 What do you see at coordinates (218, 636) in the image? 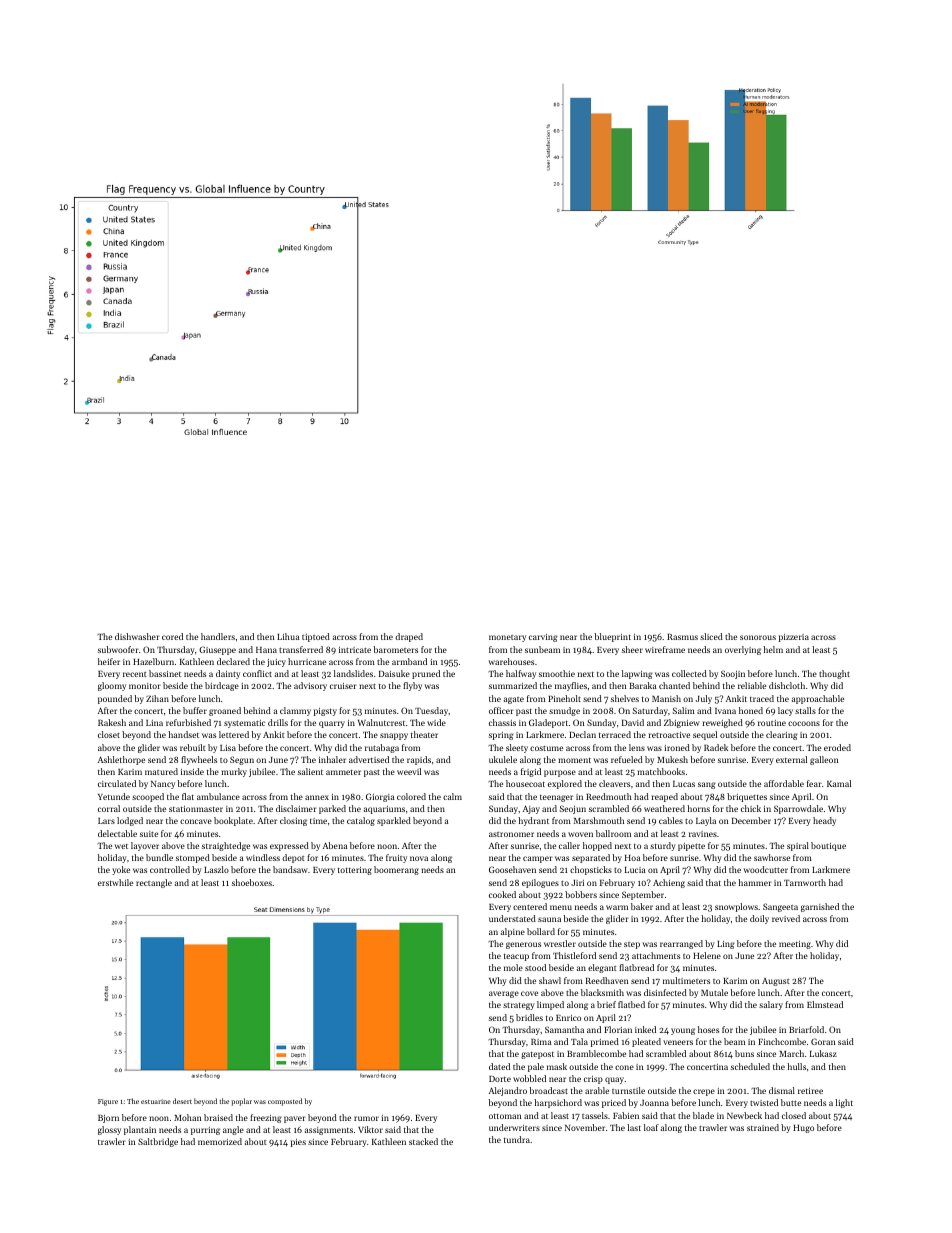
I see `handlers` at bounding box center [218, 636].
